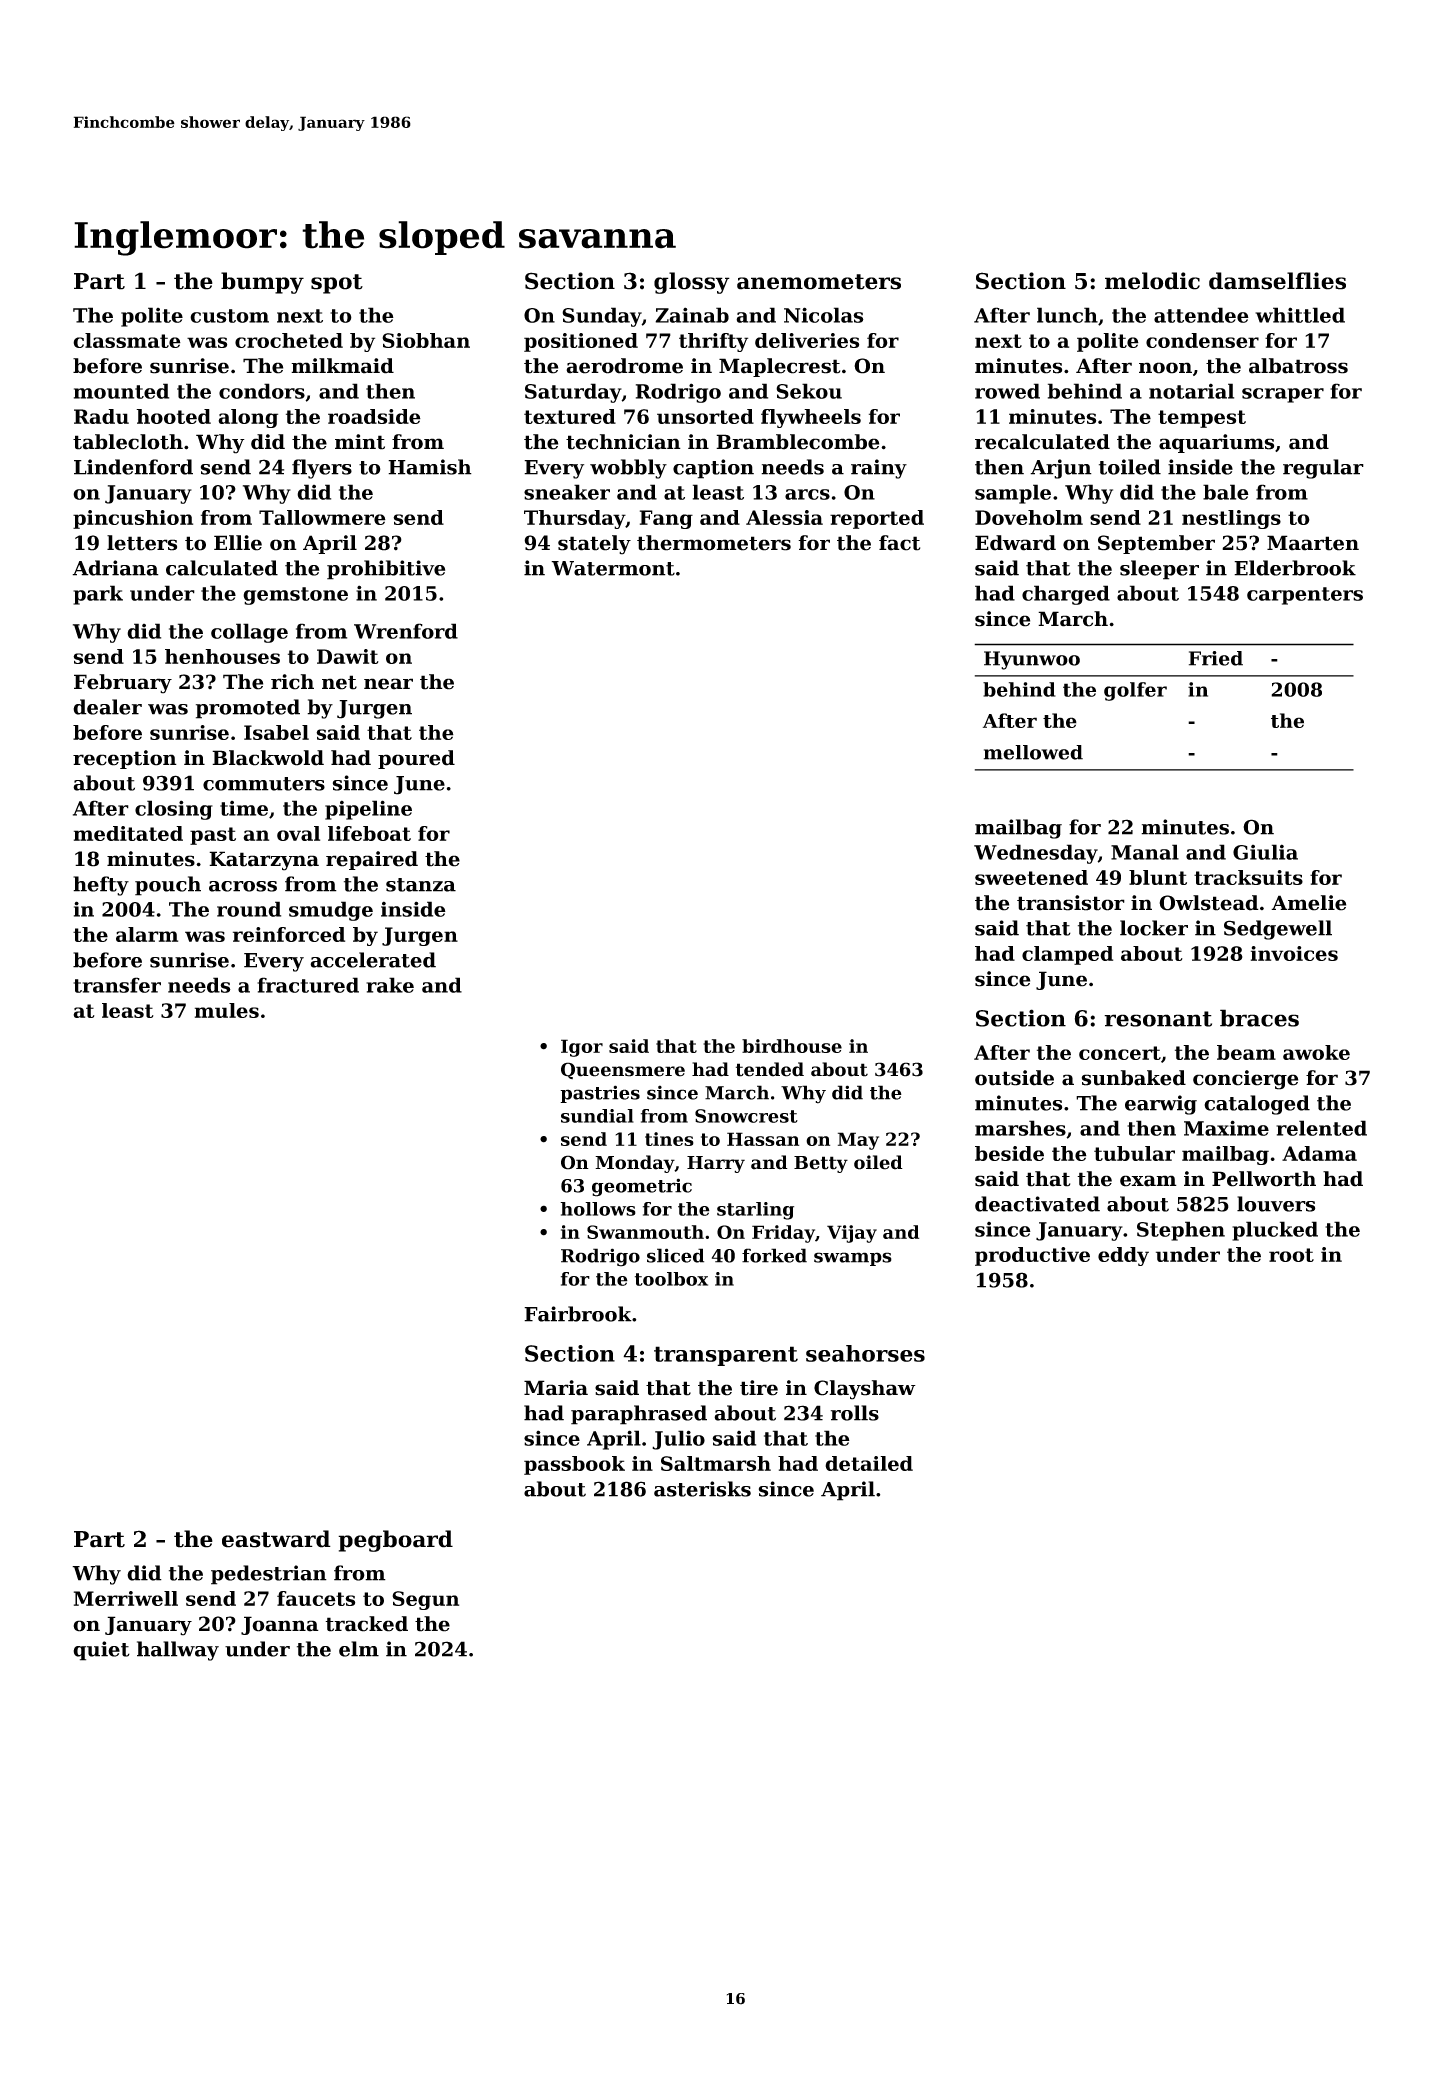  I want to click on relented, so click(1321, 1128).
